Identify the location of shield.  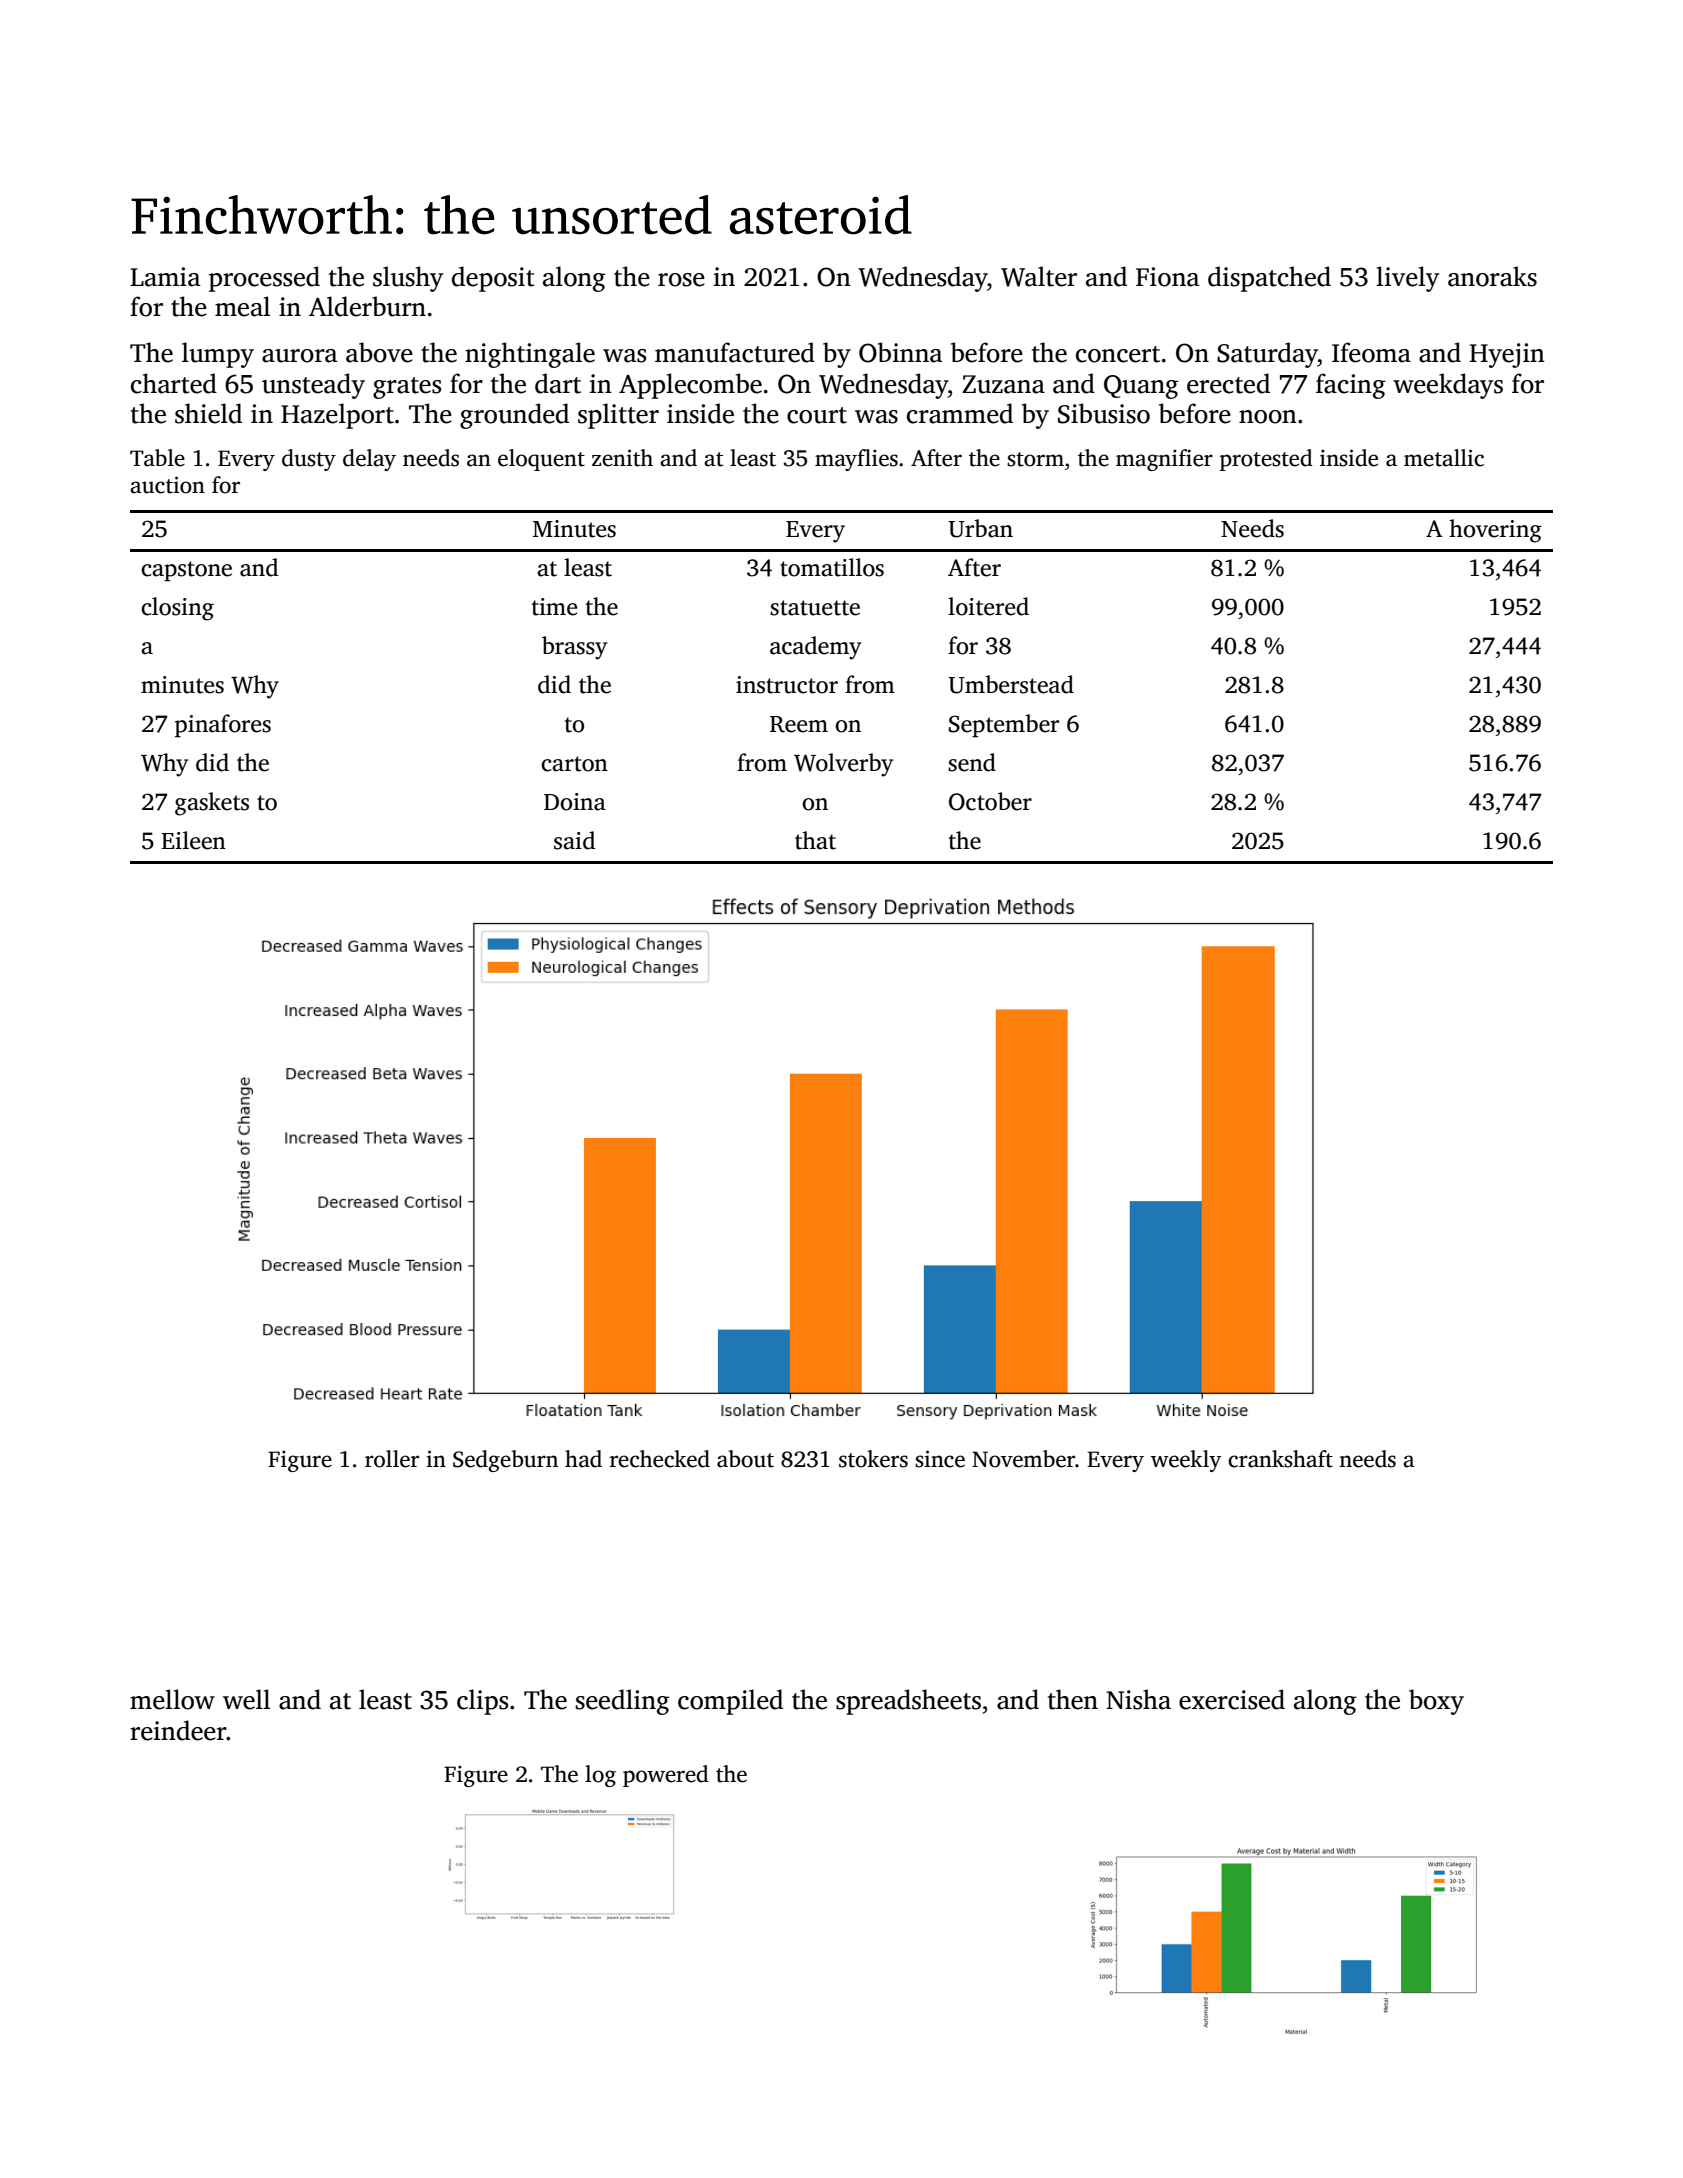
(208, 413).
